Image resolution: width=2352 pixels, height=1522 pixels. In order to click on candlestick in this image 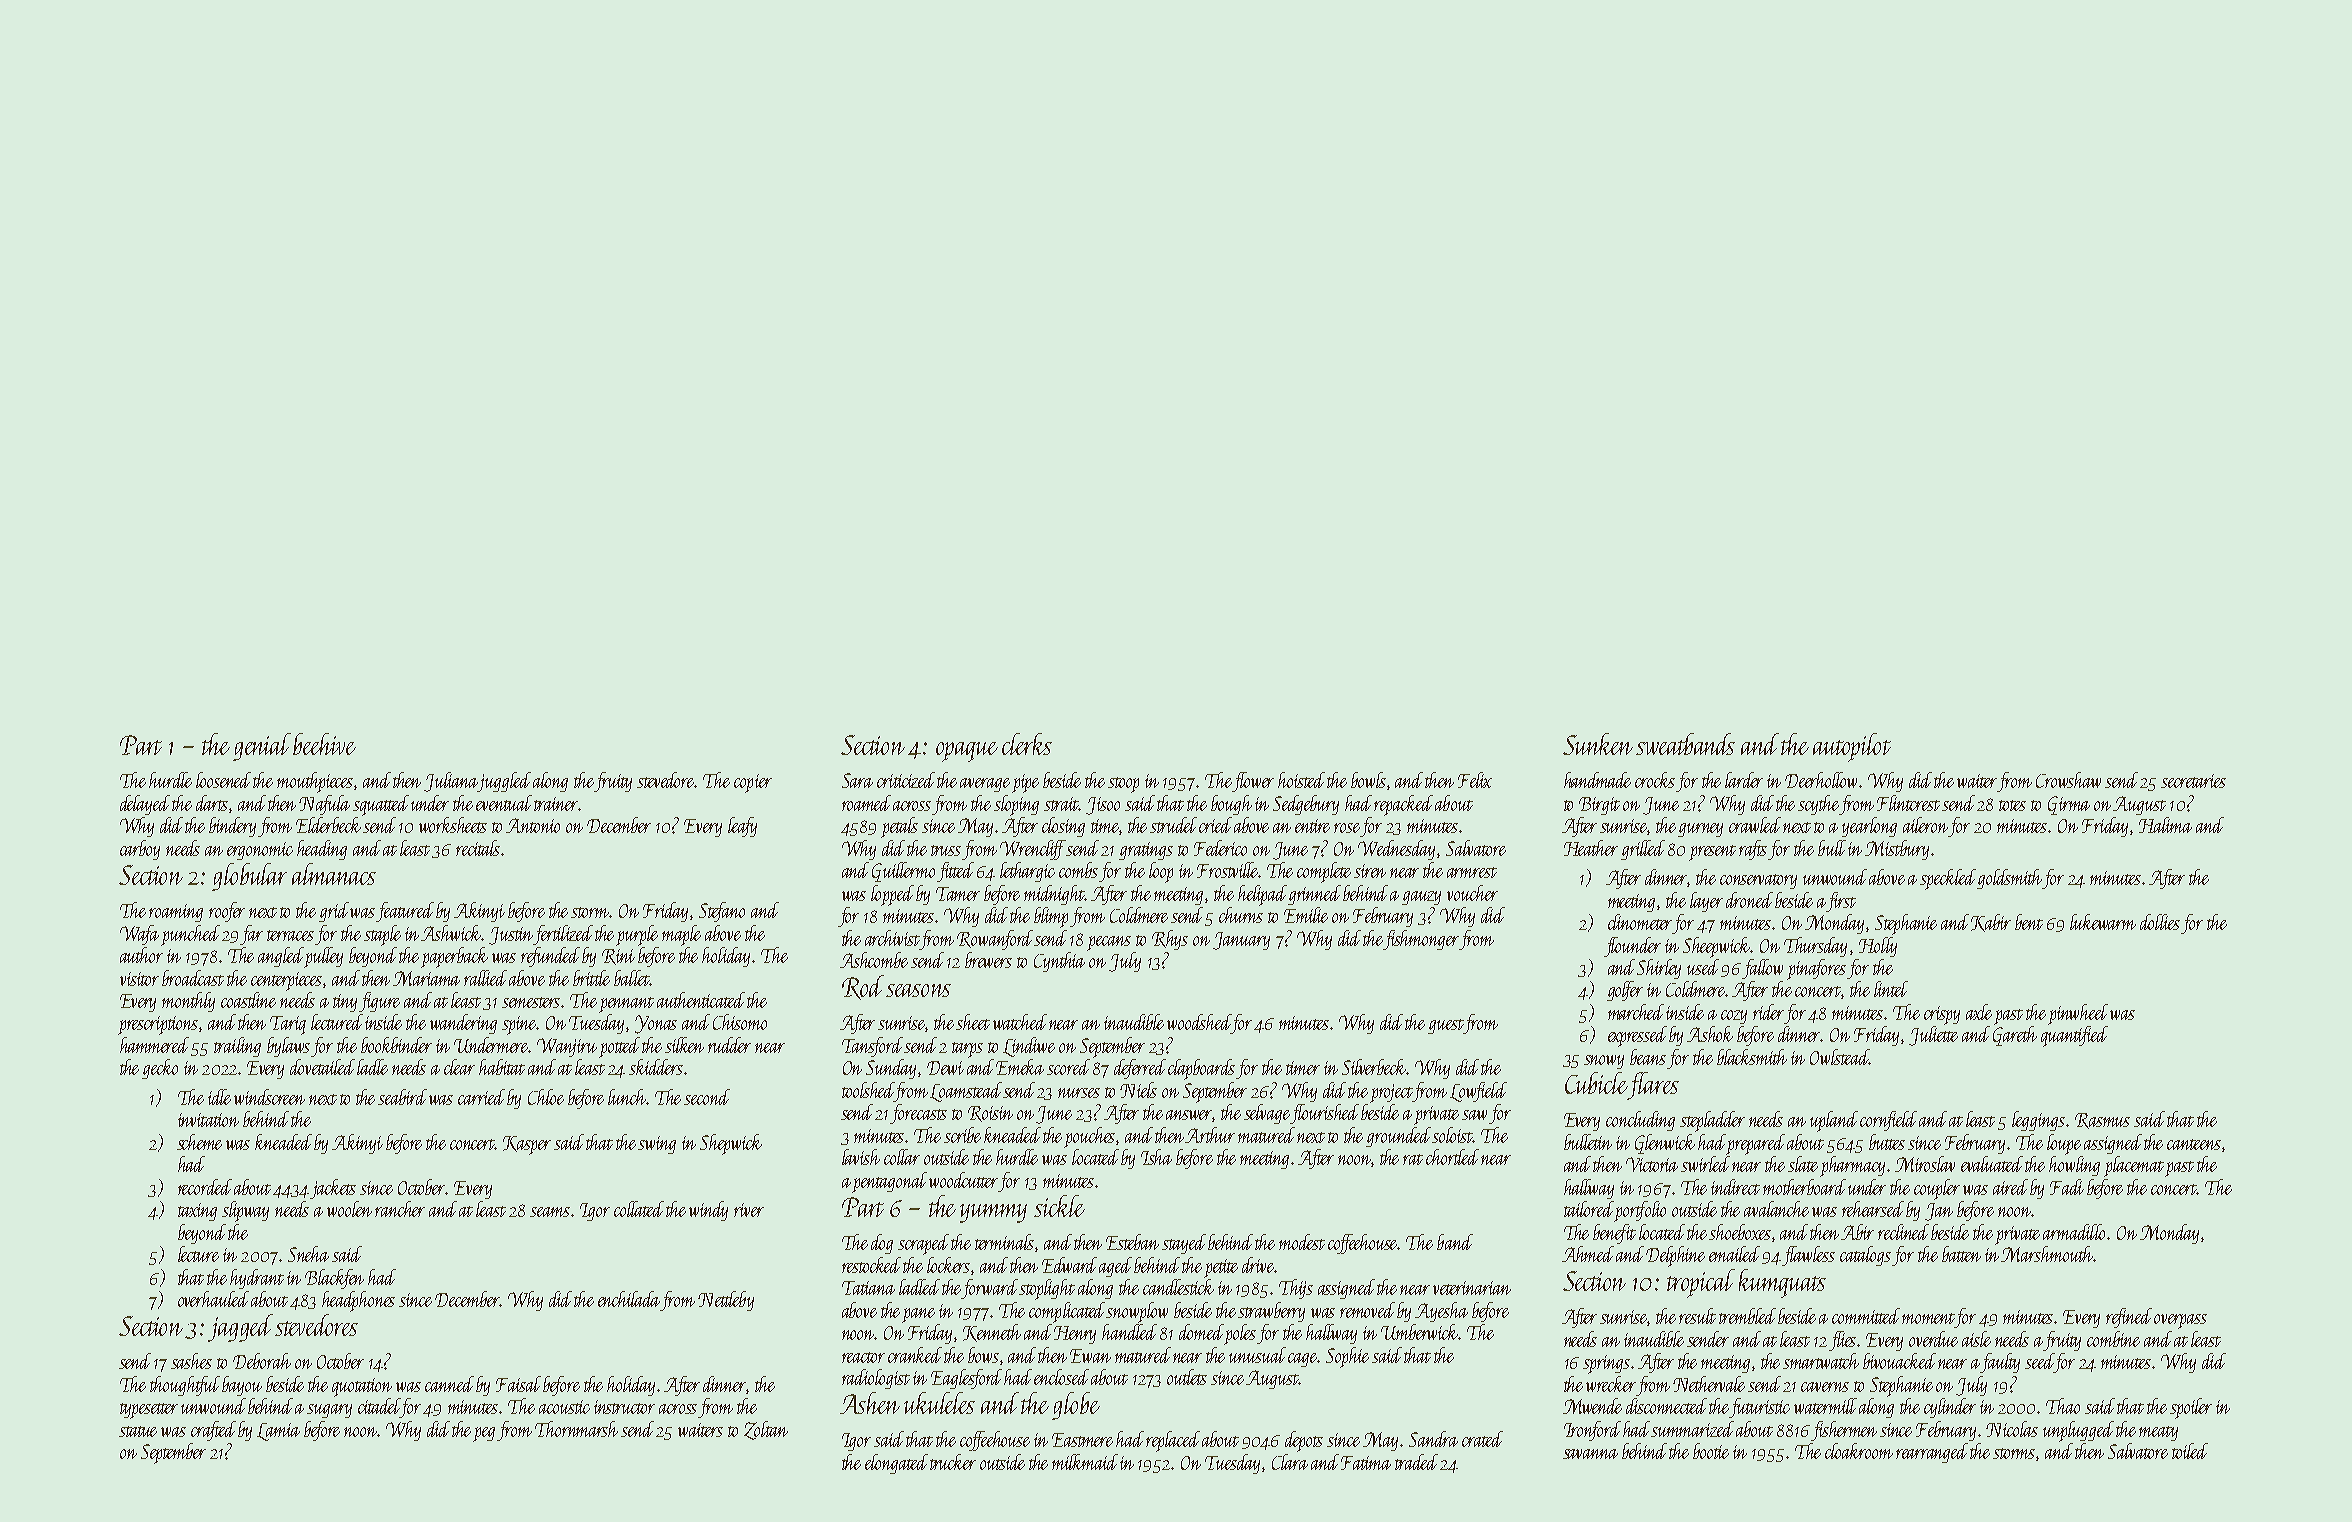, I will do `click(1178, 1287)`.
